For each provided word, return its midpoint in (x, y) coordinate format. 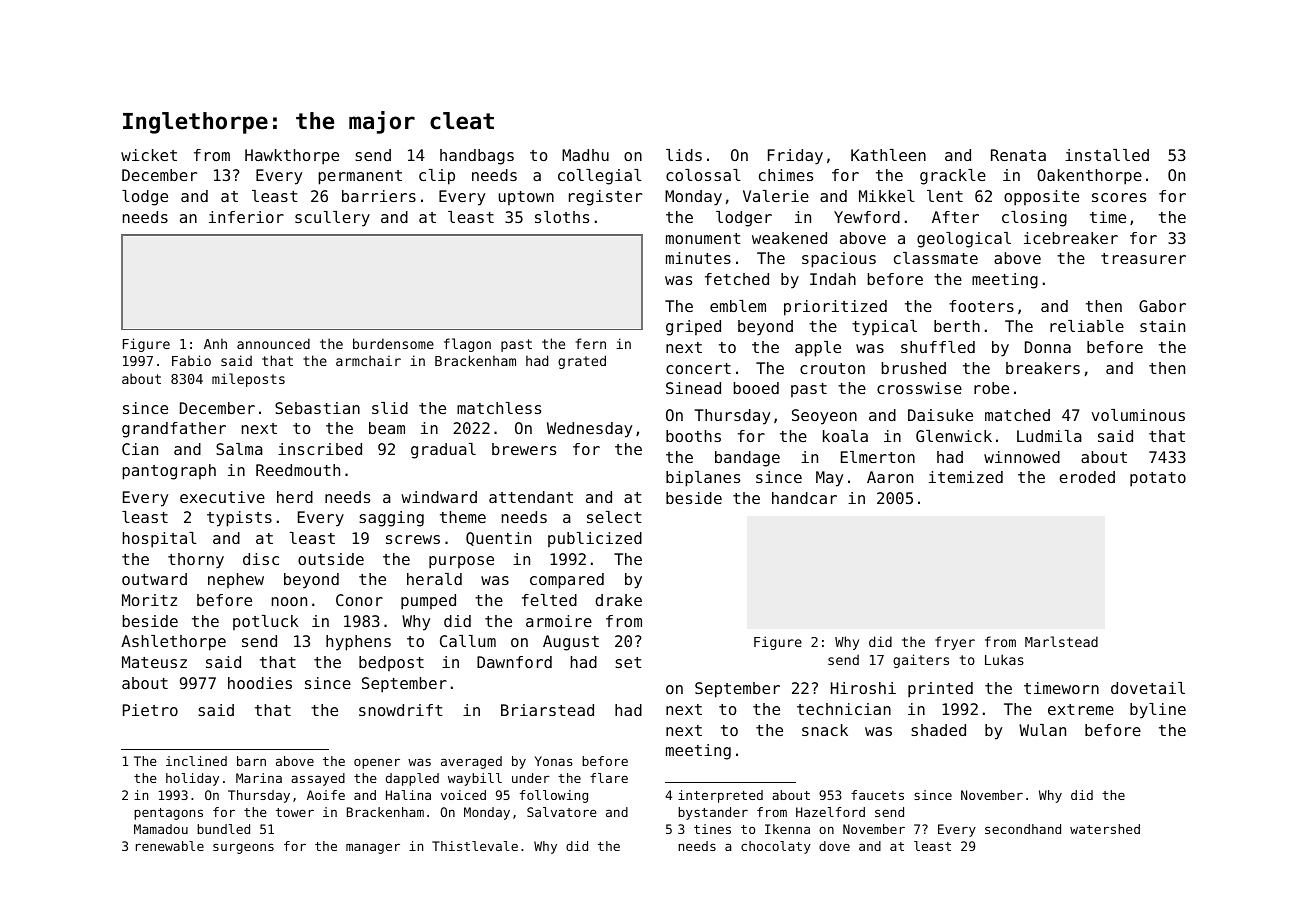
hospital (160, 540)
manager (373, 848)
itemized (966, 477)
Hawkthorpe (292, 157)
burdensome (393, 343)
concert (698, 368)
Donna (1048, 347)
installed (1107, 155)
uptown (526, 198)
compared (567, 581)
